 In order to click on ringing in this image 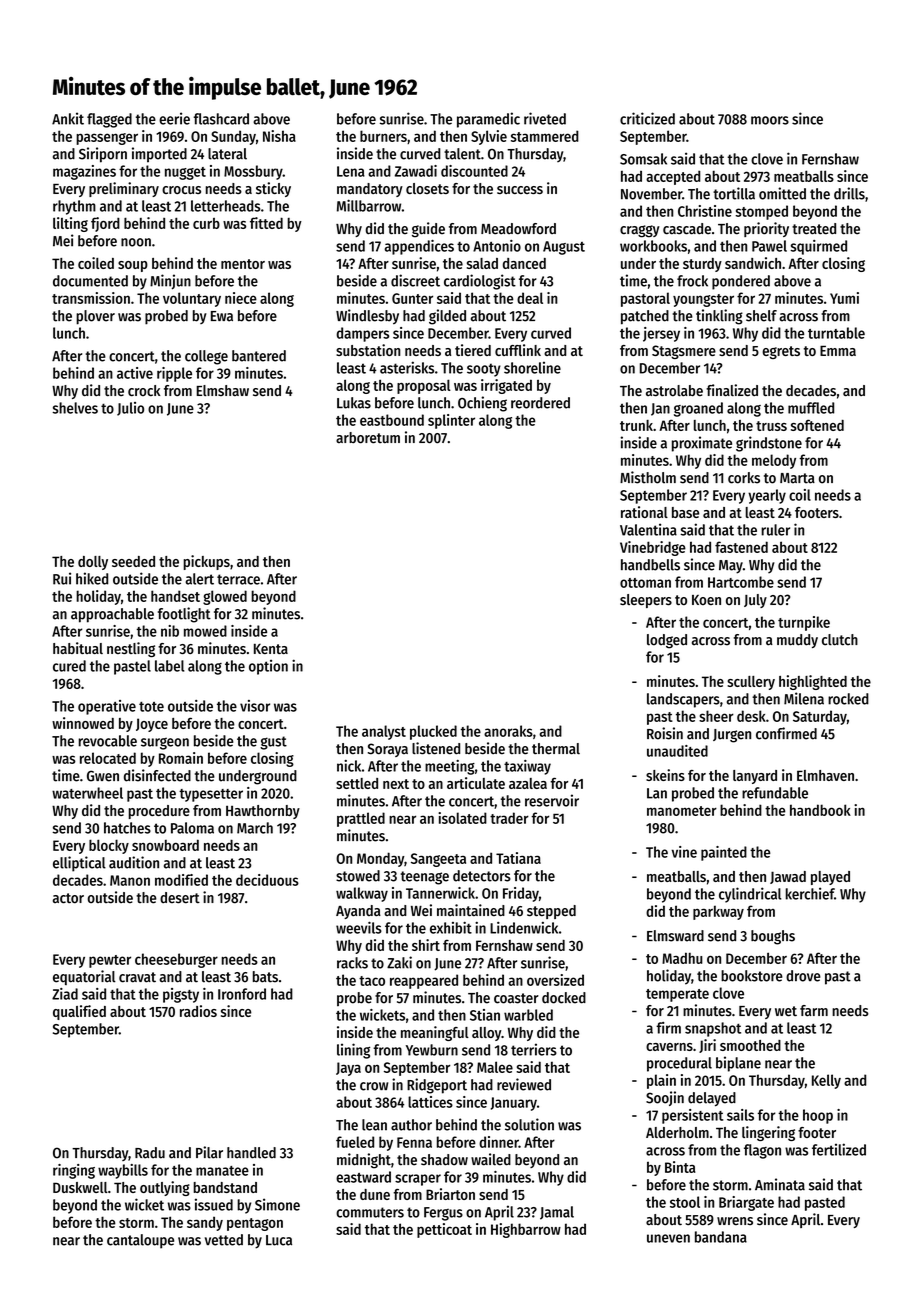, I will do `click(74, 1171)`.
